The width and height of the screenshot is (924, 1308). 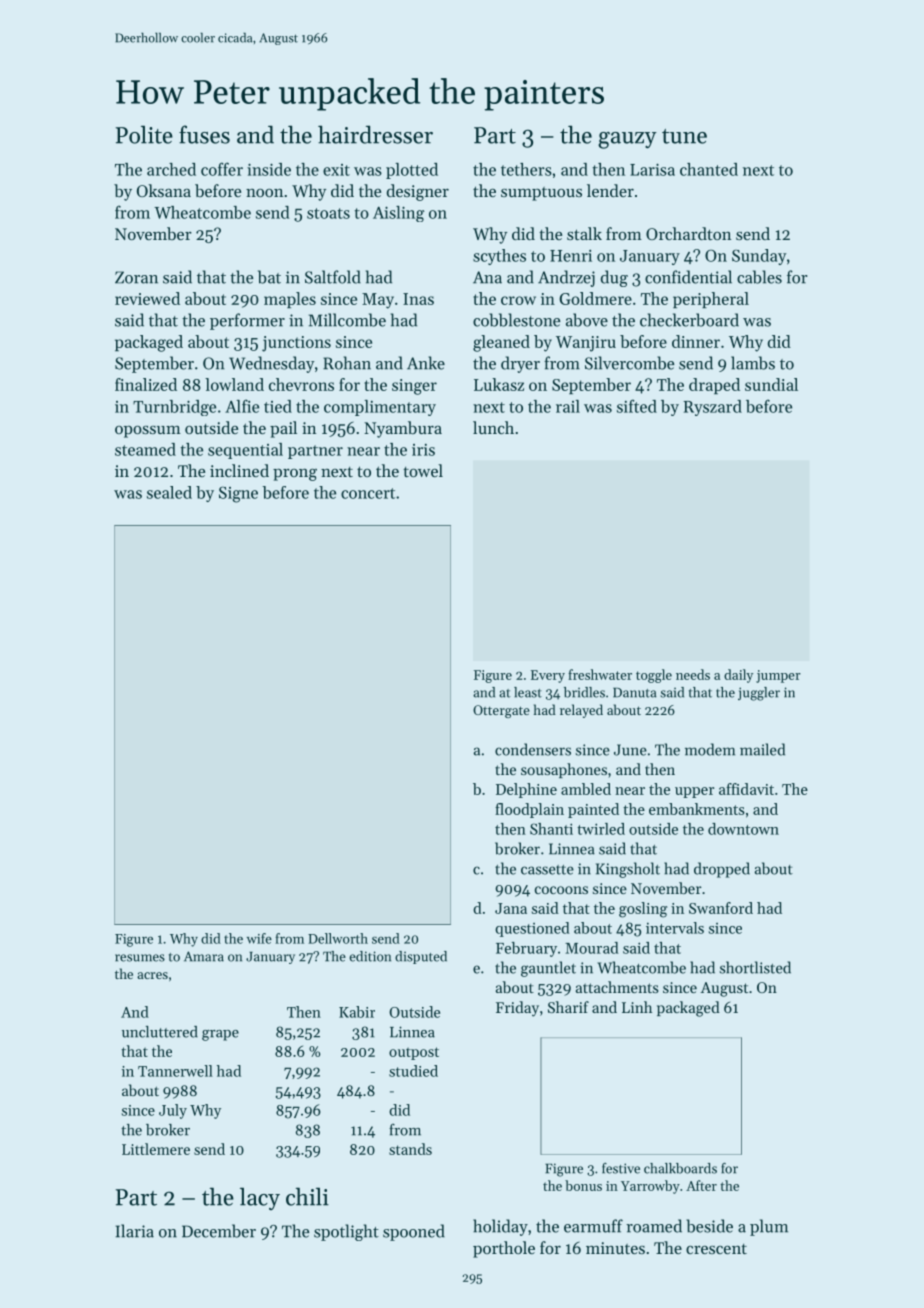 What do you see at coordinates (336, 170) in the screenshot?
I see `exit` at bounding box center [336, 170].
